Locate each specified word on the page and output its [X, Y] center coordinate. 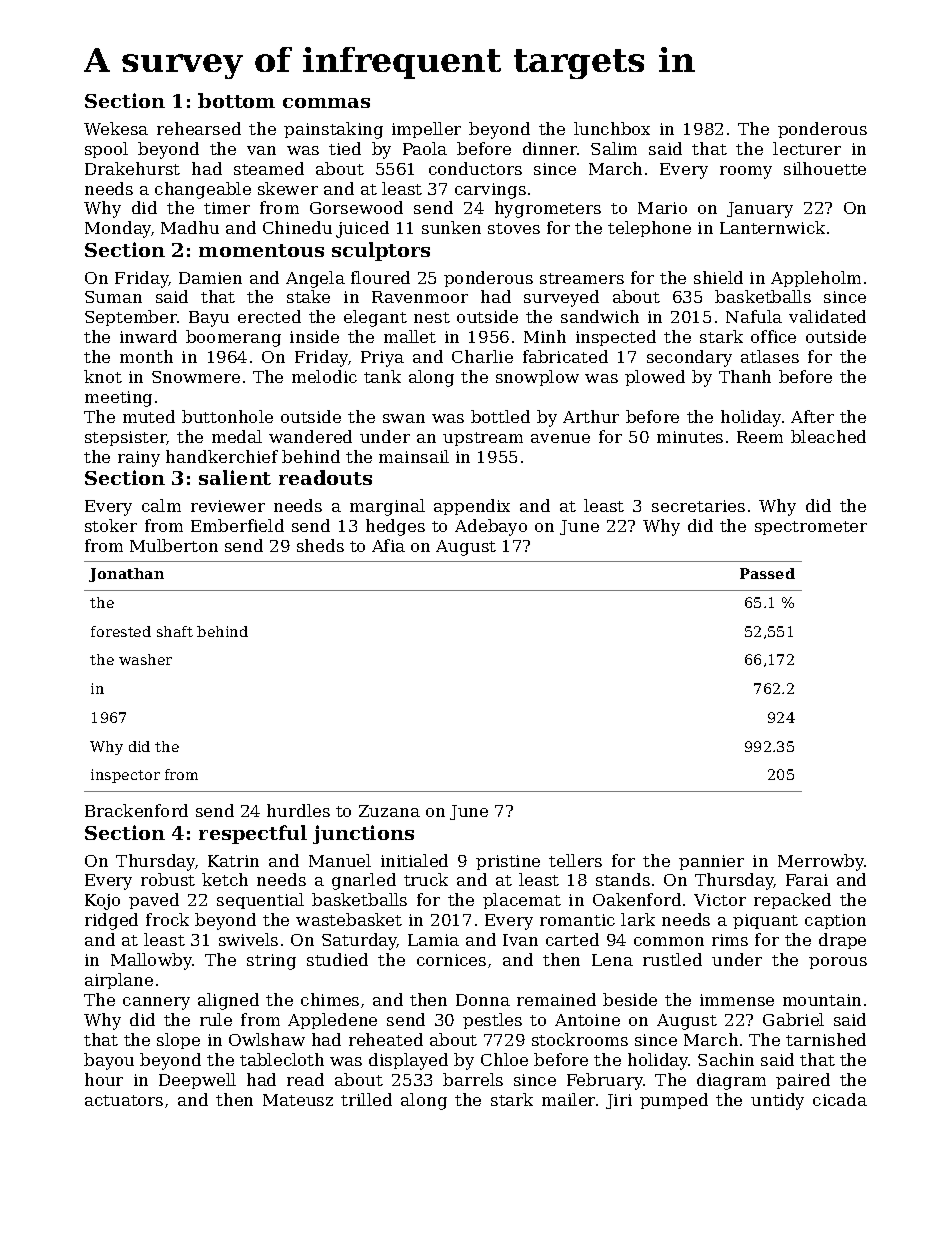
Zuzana [389, 811]
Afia [388, 545]
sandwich [600, 316]
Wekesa [116, 128]
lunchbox [612, 128]
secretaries [698, 506]
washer [145, 659]
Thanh [745, 376]
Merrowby [821, 862]
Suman [113, 297]
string [271, 962]
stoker [111, 525]
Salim [614, 148]
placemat [522, 901]
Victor [720, 900]
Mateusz [298, 1100]
